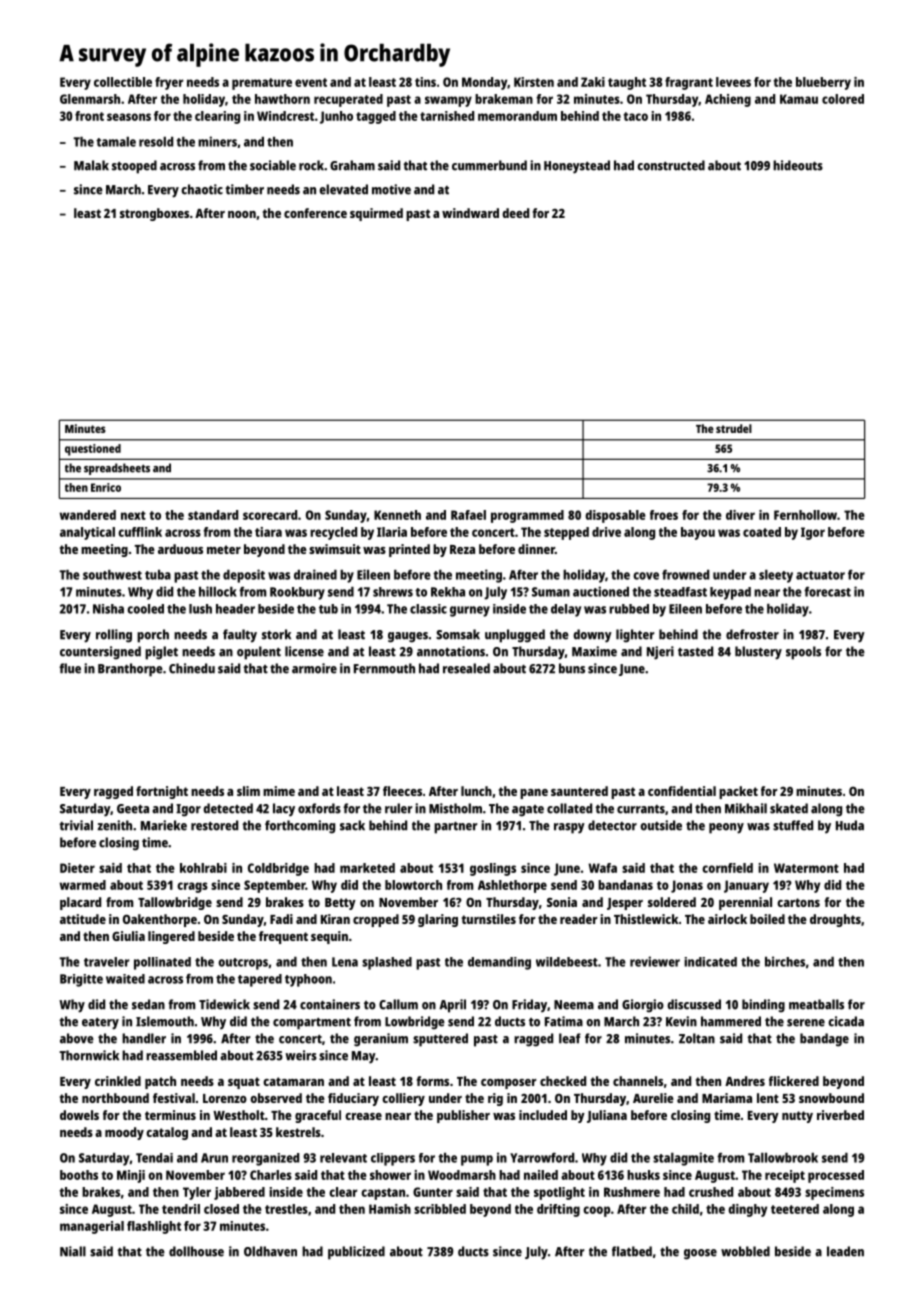 This document has width=924, height=1308. I want to click on glaring, so click(438, 920).
